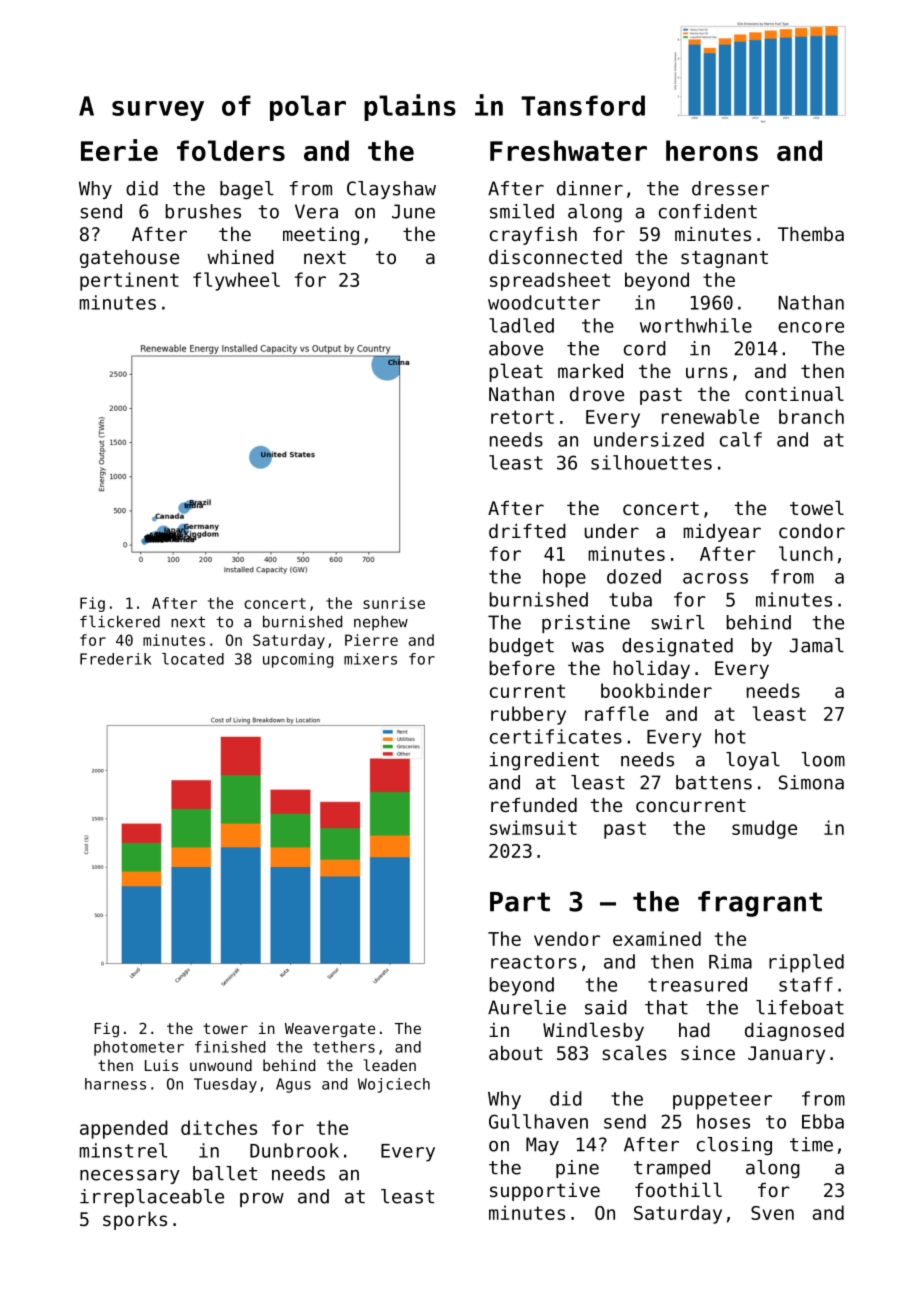 This screenshot has height=1311, width=924. Describe the element at coordinates (811, 327) in the screenshot. I see `encore` at that location.
